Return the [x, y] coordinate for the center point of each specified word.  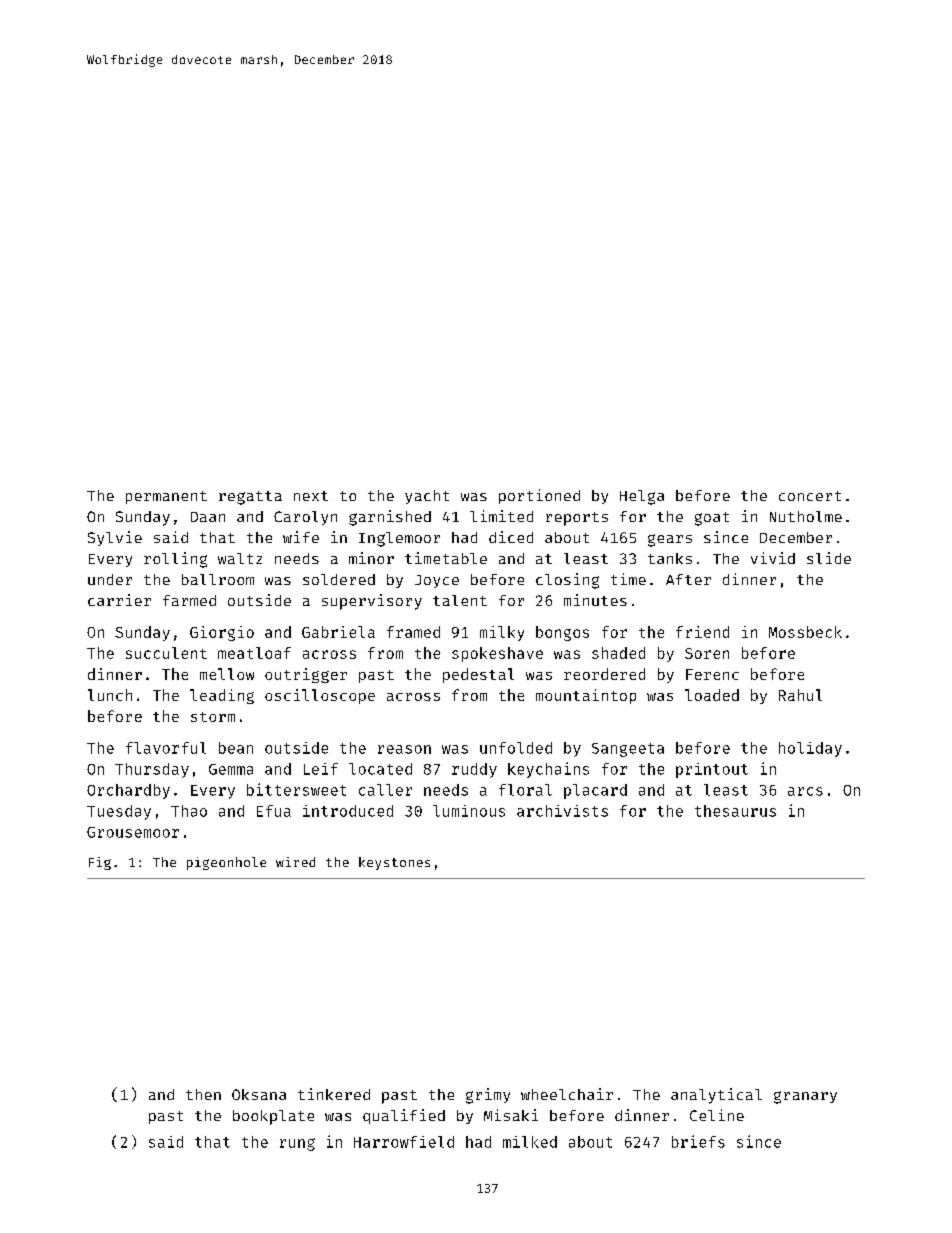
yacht [427, 497]
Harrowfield [404, 1142]
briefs [698, 1141]
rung [297, 1144]
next [311, 496]
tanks [670, 558]
